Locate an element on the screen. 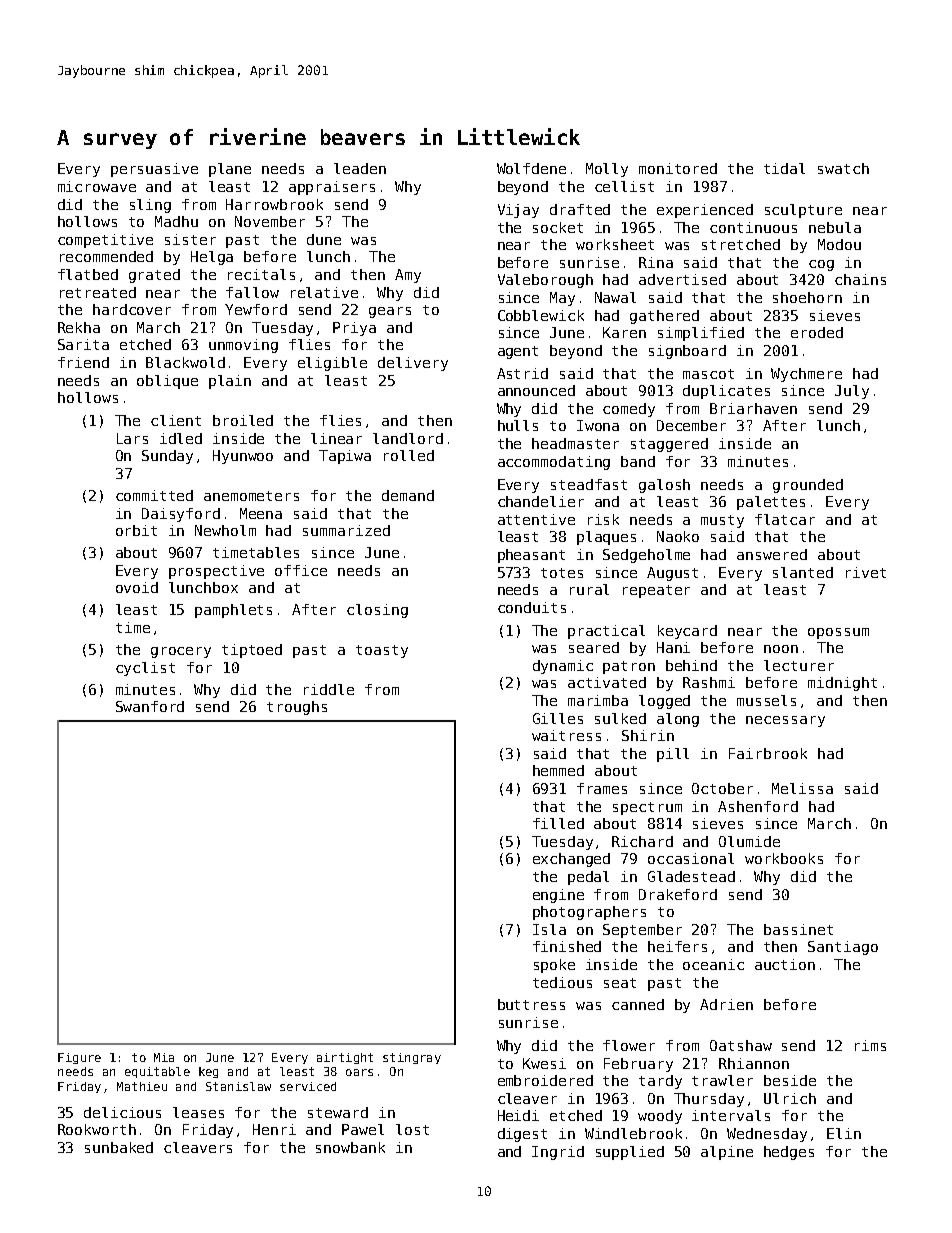  stingray is located at coordinates (412, 1058).
